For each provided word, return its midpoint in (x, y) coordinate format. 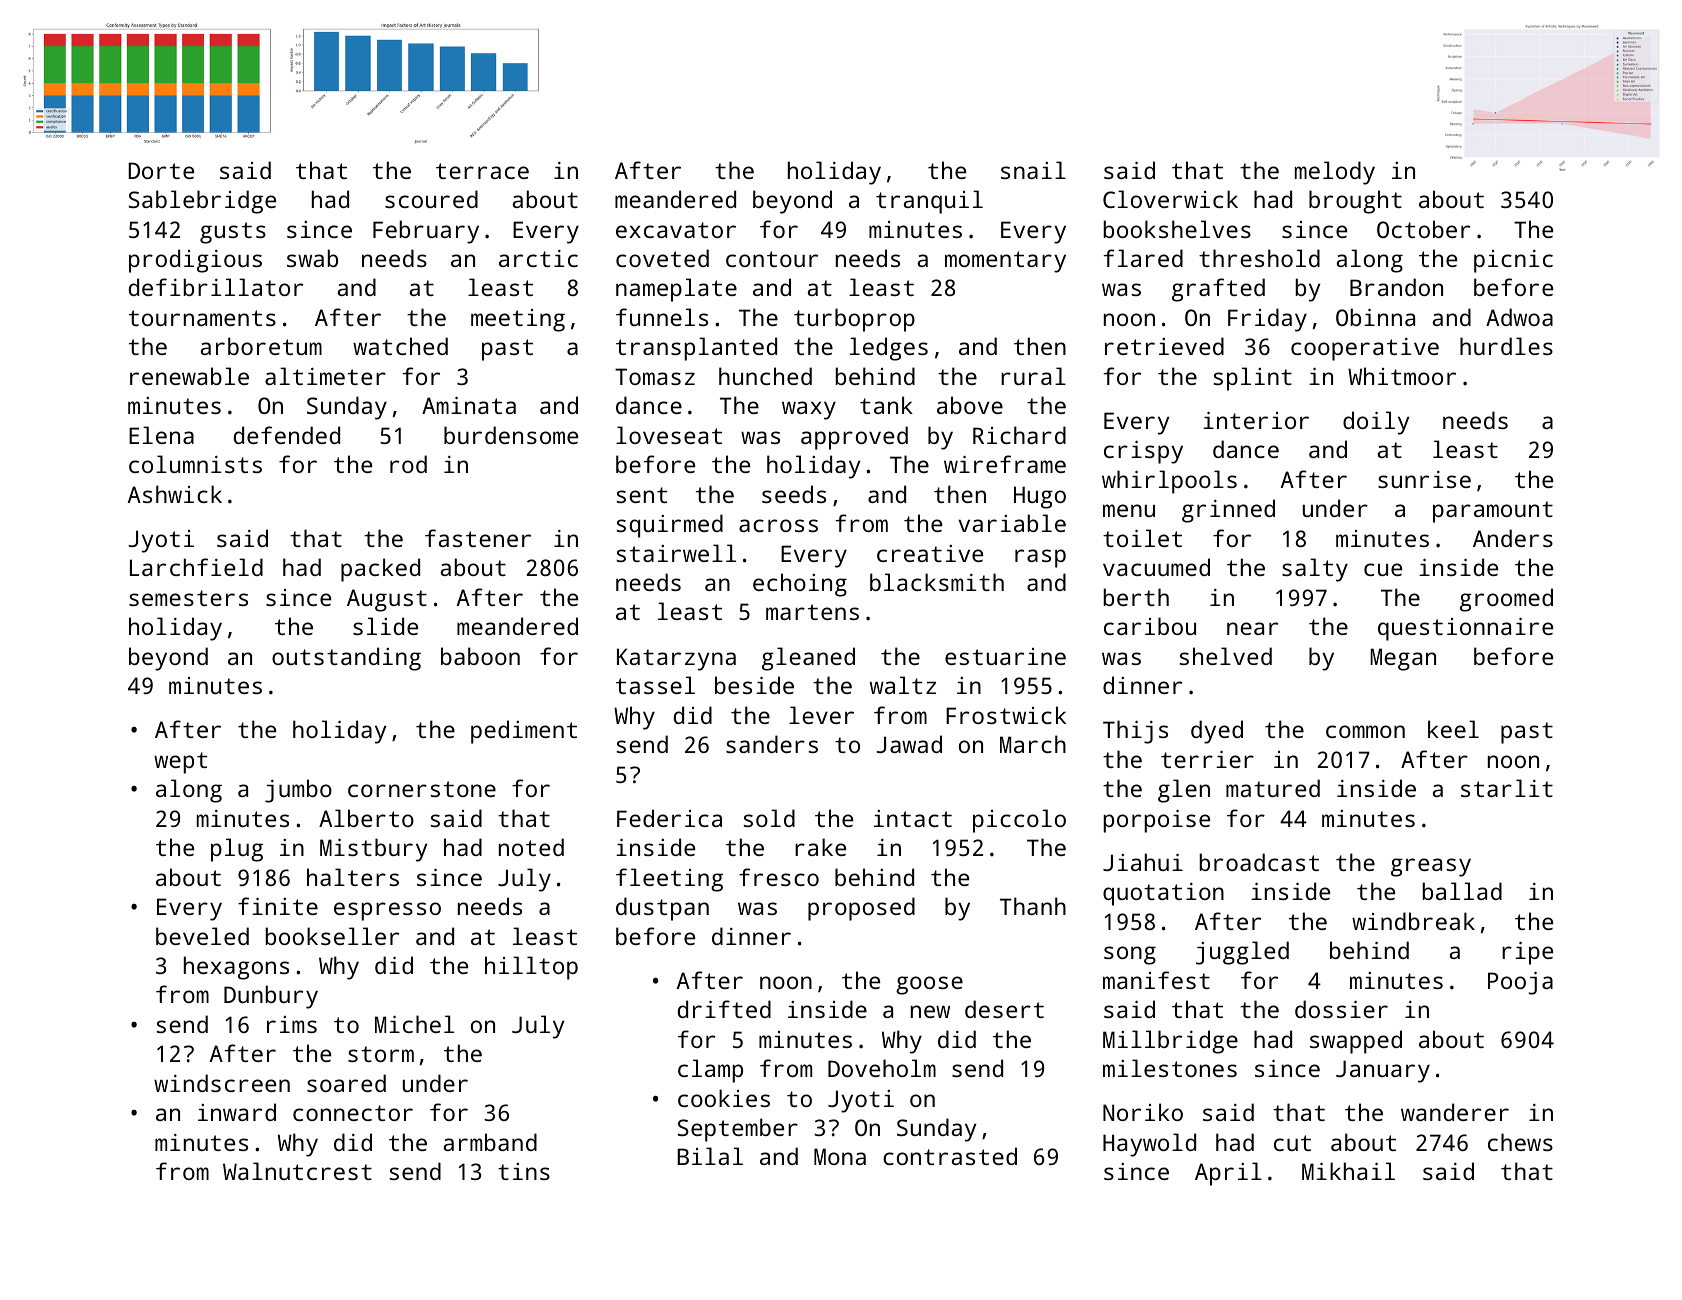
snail (1033, 170)
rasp (1040, 558)
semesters (188, 598)
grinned (1228, 511)
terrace (482, 171)
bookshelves (1177, 229)
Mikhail (1348, 1171)
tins (524, 1171)
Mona (840, 1156)
